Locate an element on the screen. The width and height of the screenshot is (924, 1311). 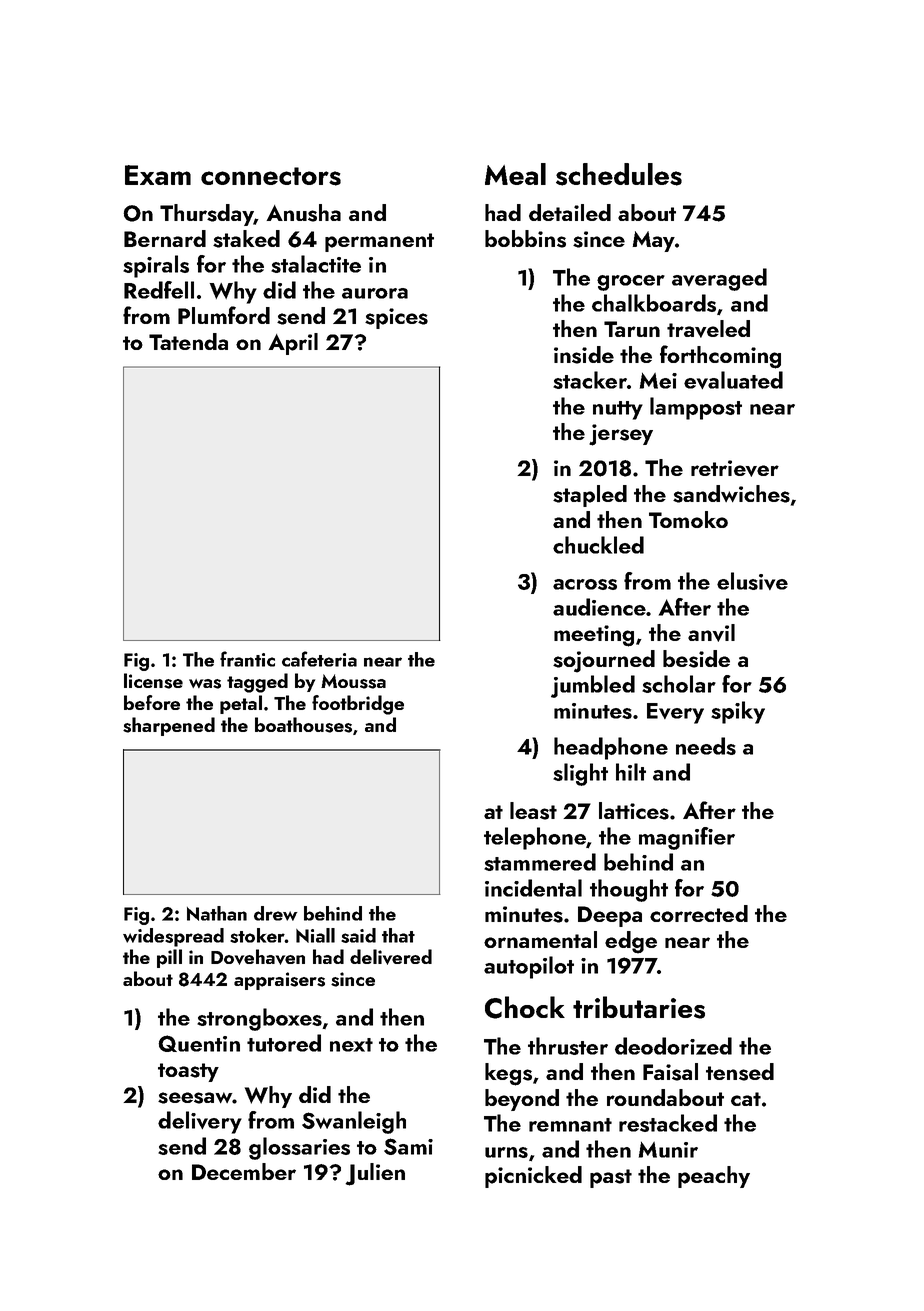
Tatenda is located at coordinates (188, 341).
